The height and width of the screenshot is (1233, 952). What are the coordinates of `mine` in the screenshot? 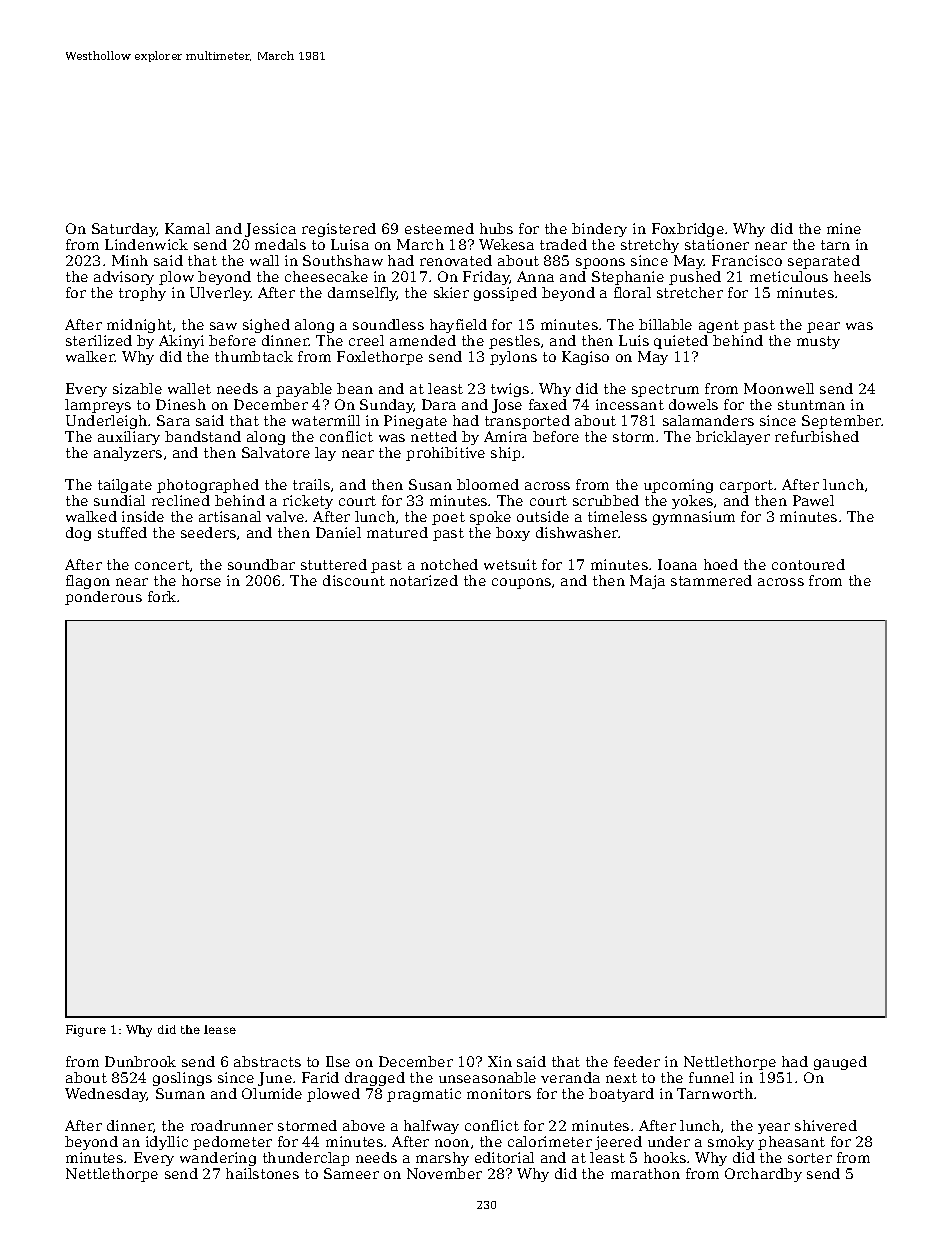 It's located at (844, 228).
